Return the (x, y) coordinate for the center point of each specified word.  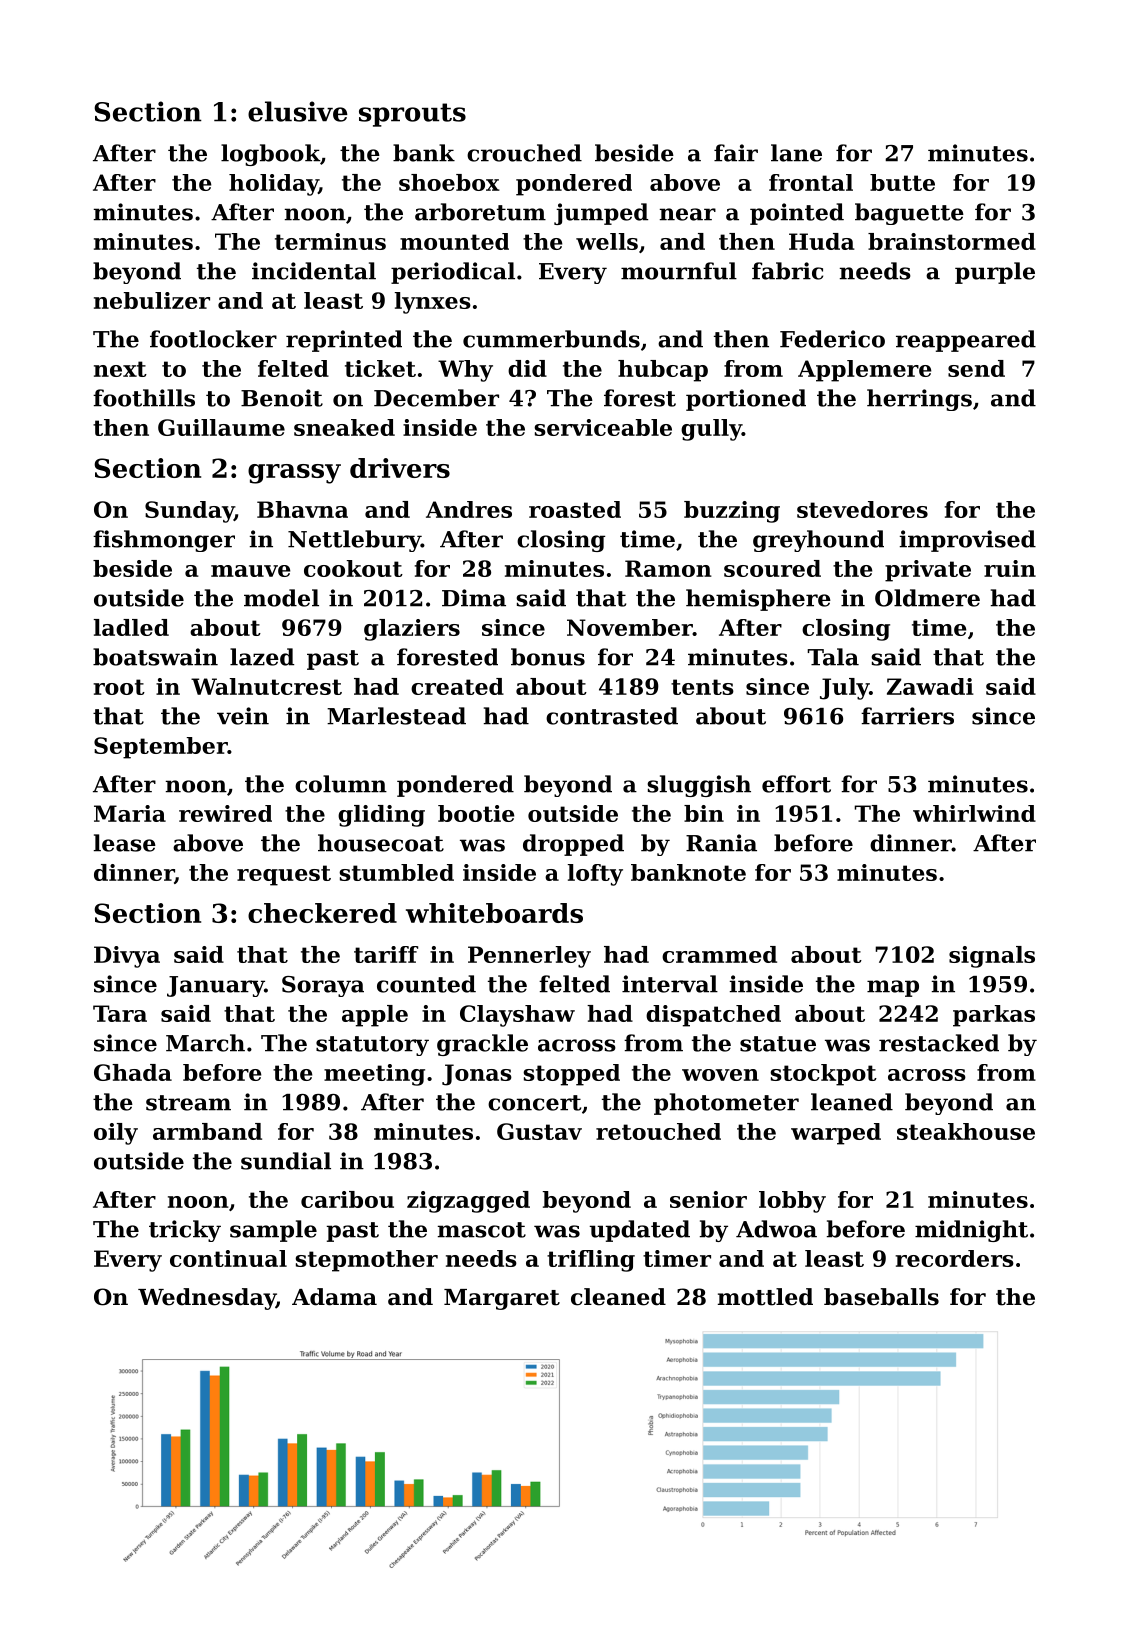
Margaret (502, 1299)
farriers (907, 716)
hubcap (663, 371)
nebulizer (152, 300)
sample (273, 1231)
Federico (832, 339)
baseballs (881, 1297)
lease (125, 843)
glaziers (412, 630)
